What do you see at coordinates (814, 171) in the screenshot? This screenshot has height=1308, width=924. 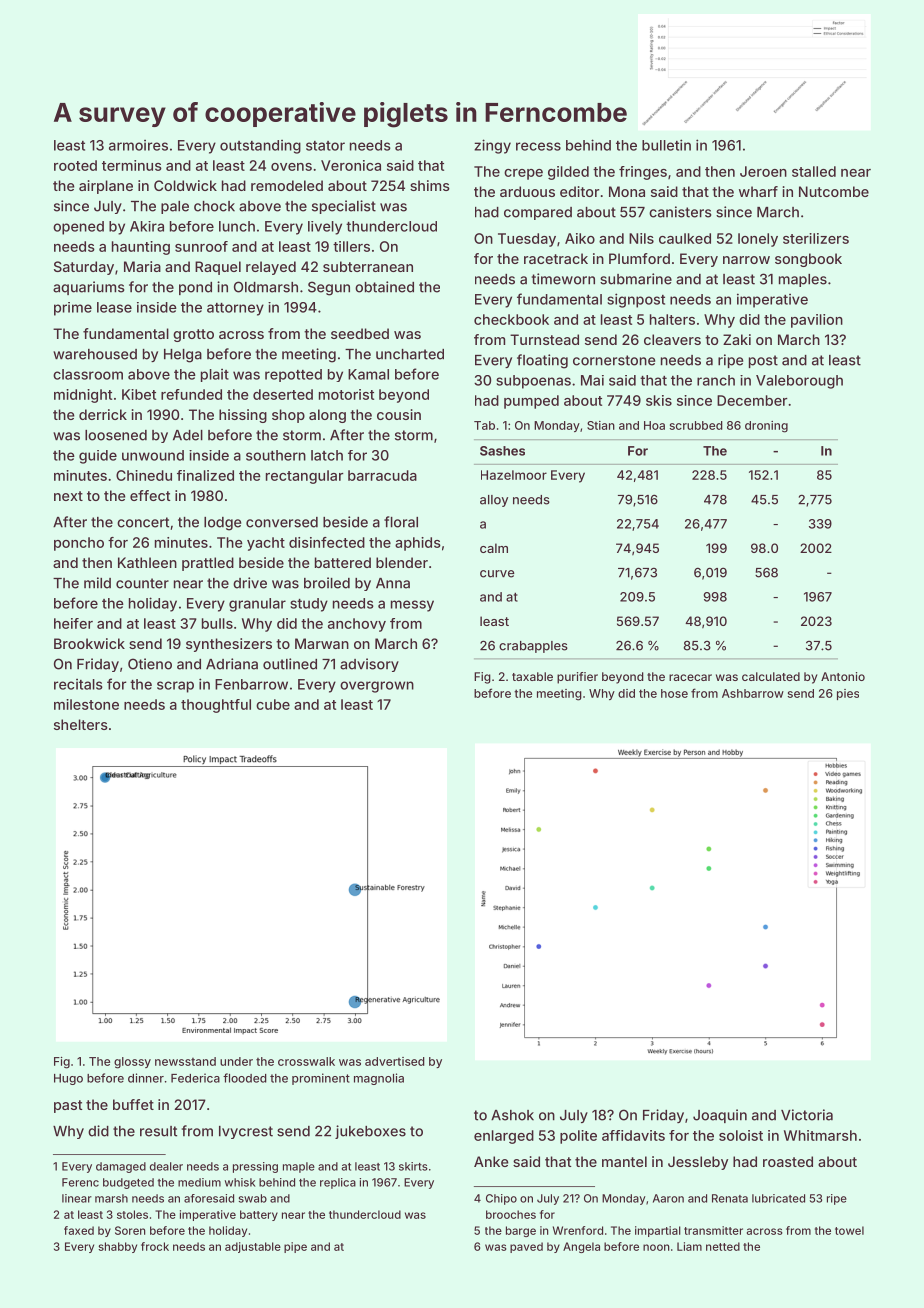 I see `stalled` at bounding box center [814, 171].
